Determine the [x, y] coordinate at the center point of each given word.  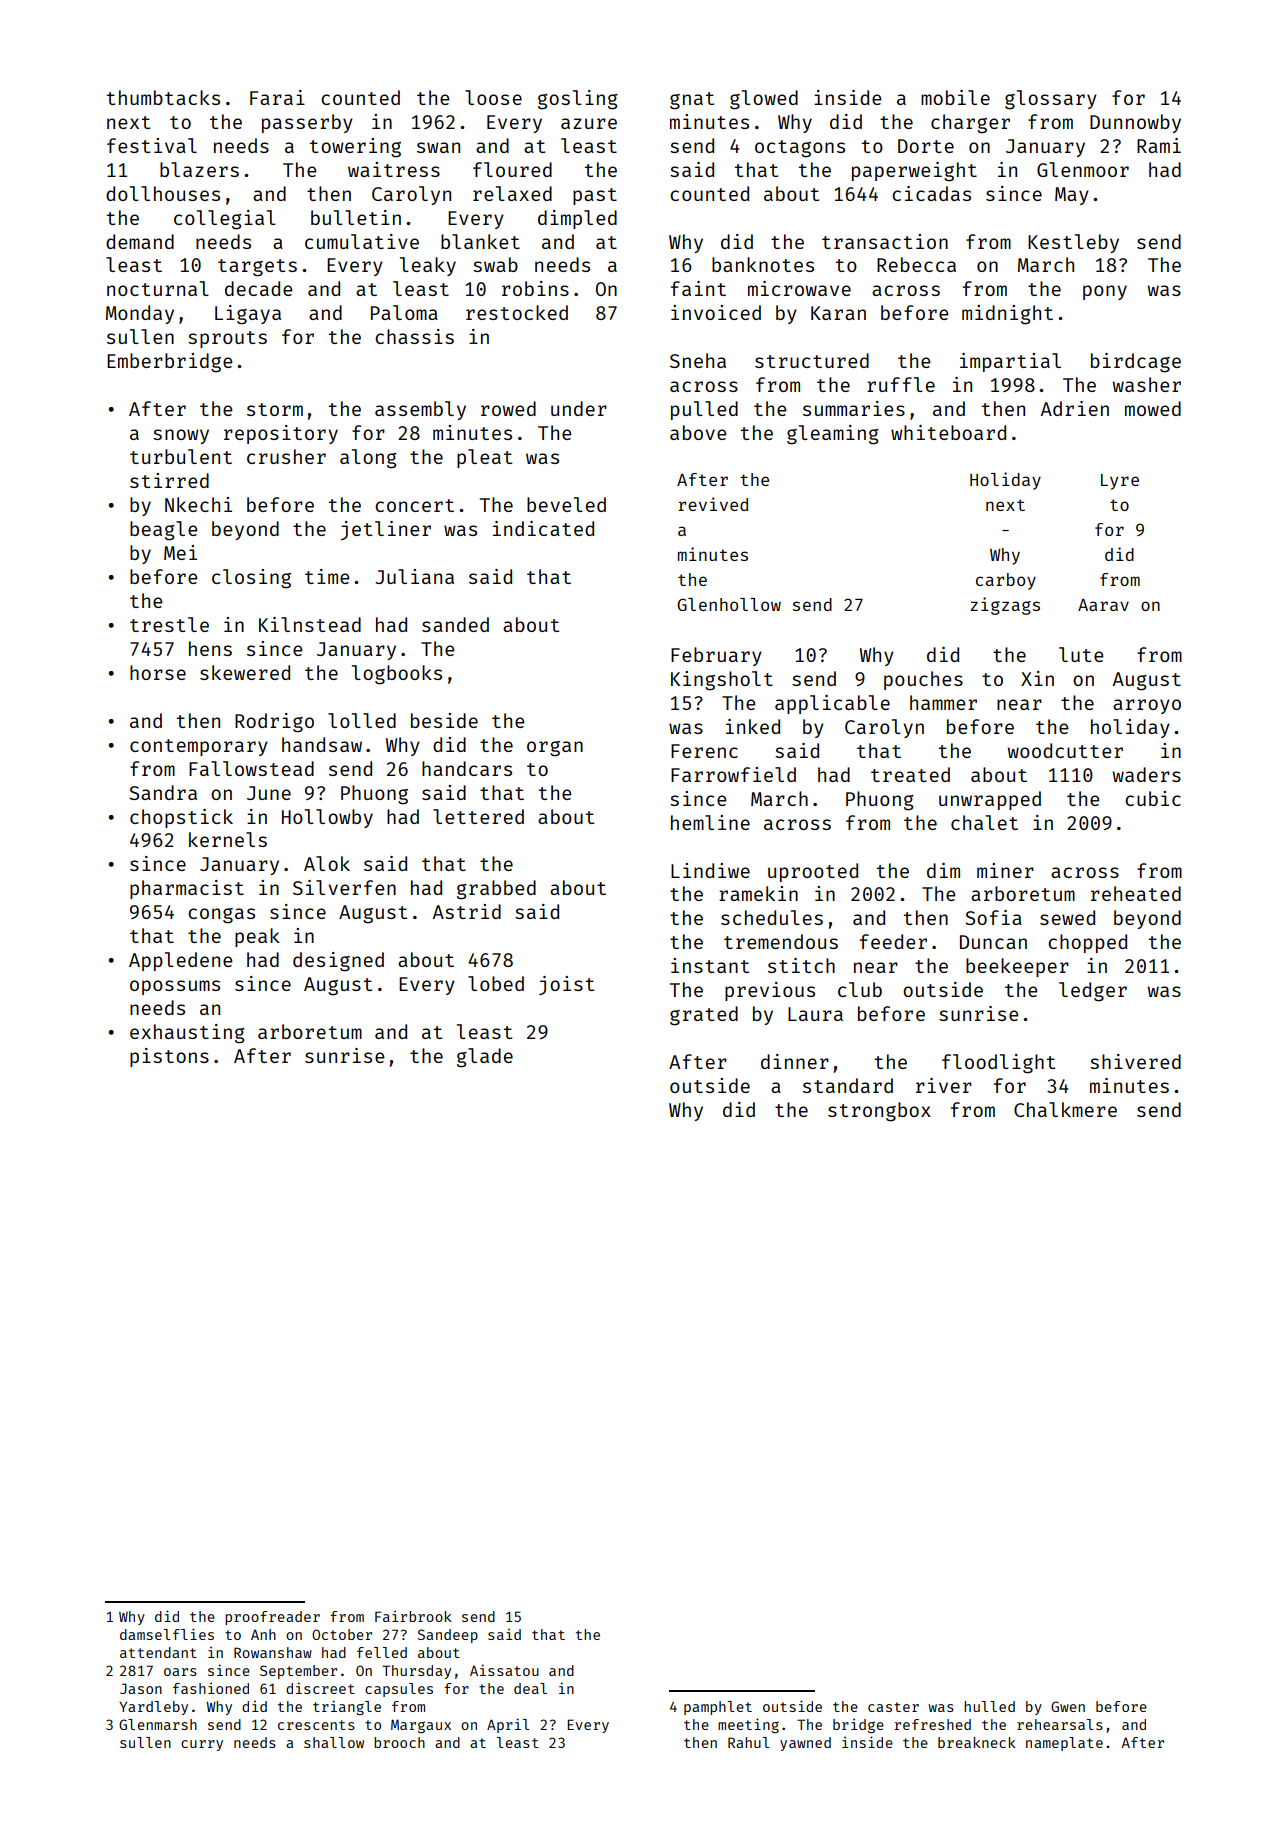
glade [485, 1058]
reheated [1136, 893]
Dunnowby [1135, 123]
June [269, 793]
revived [713, 504]
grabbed [496, 890]
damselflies [167, 1634]
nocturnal [158, 288]
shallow [334, 1742]
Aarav [1103, 605]
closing [251, 579]
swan [438, 147]
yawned [805, 1744]
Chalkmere [1065, 1109]
